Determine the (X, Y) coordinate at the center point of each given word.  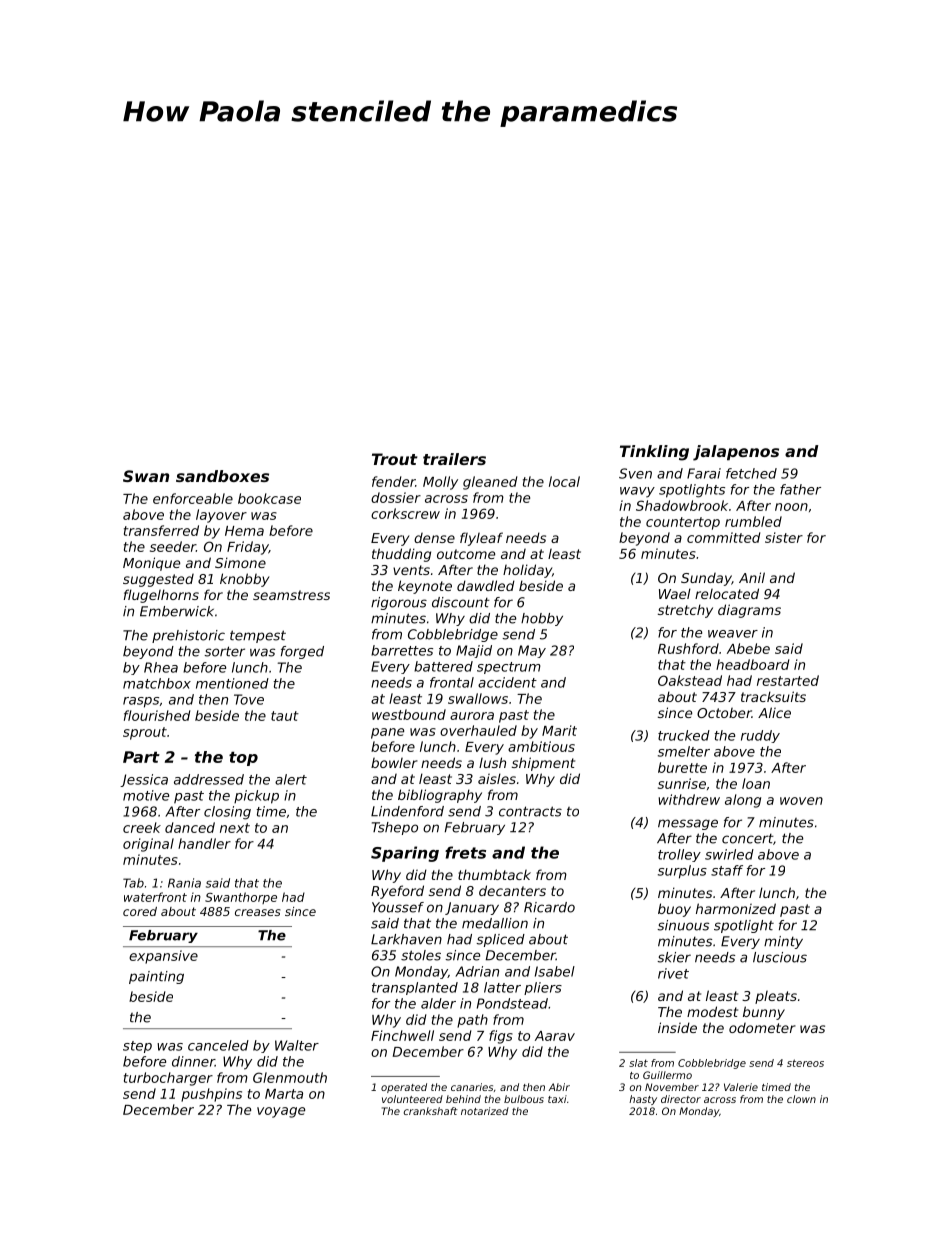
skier (674, 957)
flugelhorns (161, 596)
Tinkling (654, 453)
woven (801, 801)
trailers (454, 459)
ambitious (541, 746)
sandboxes (222, 476)
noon (791, 507)
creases (258, 912)
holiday (527, 571)
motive (146, 795)
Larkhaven (406, 939)
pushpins (211, 1095)
